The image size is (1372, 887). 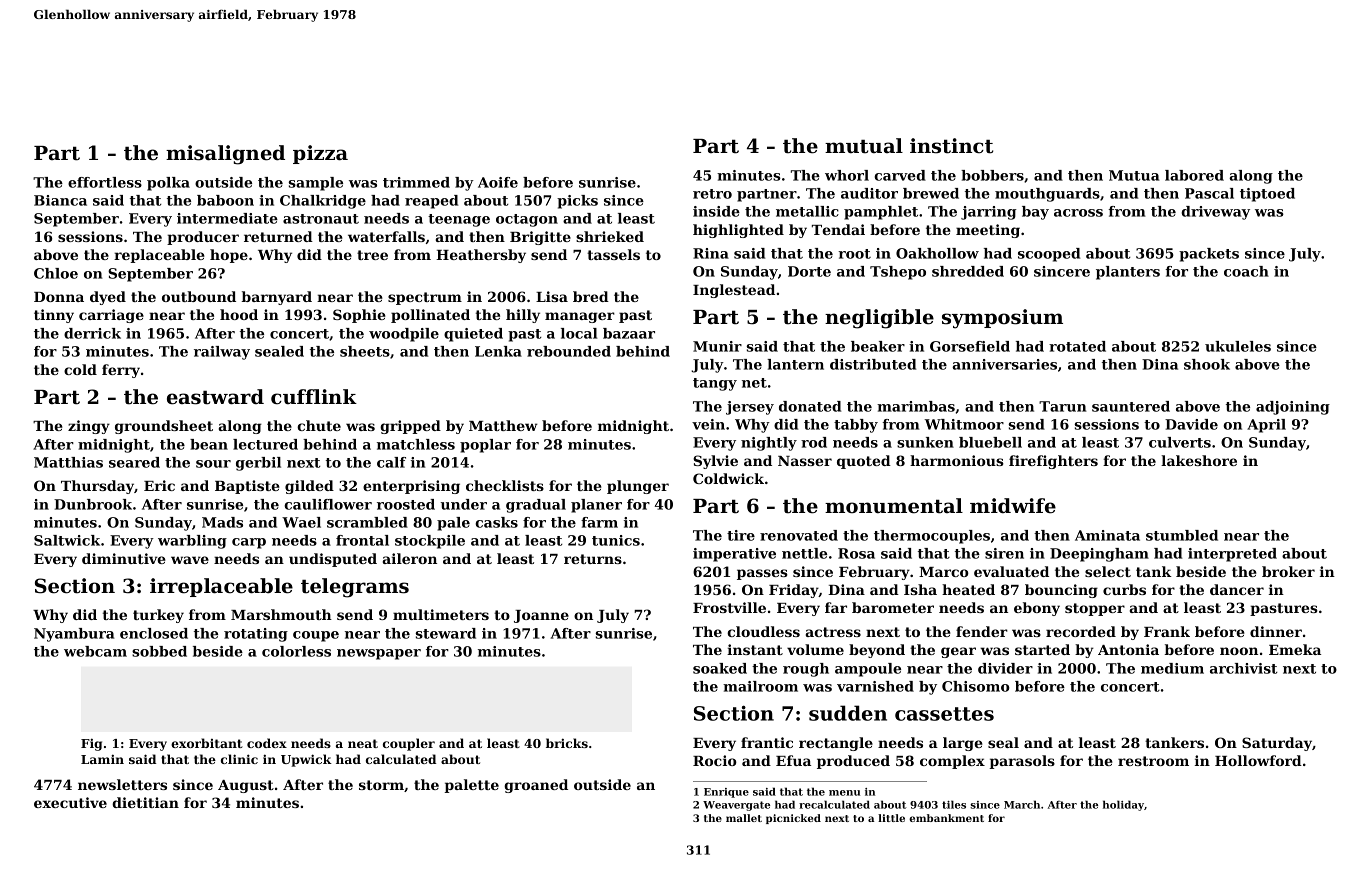 I want to click on cassettes, so click(x=944, y=714).
